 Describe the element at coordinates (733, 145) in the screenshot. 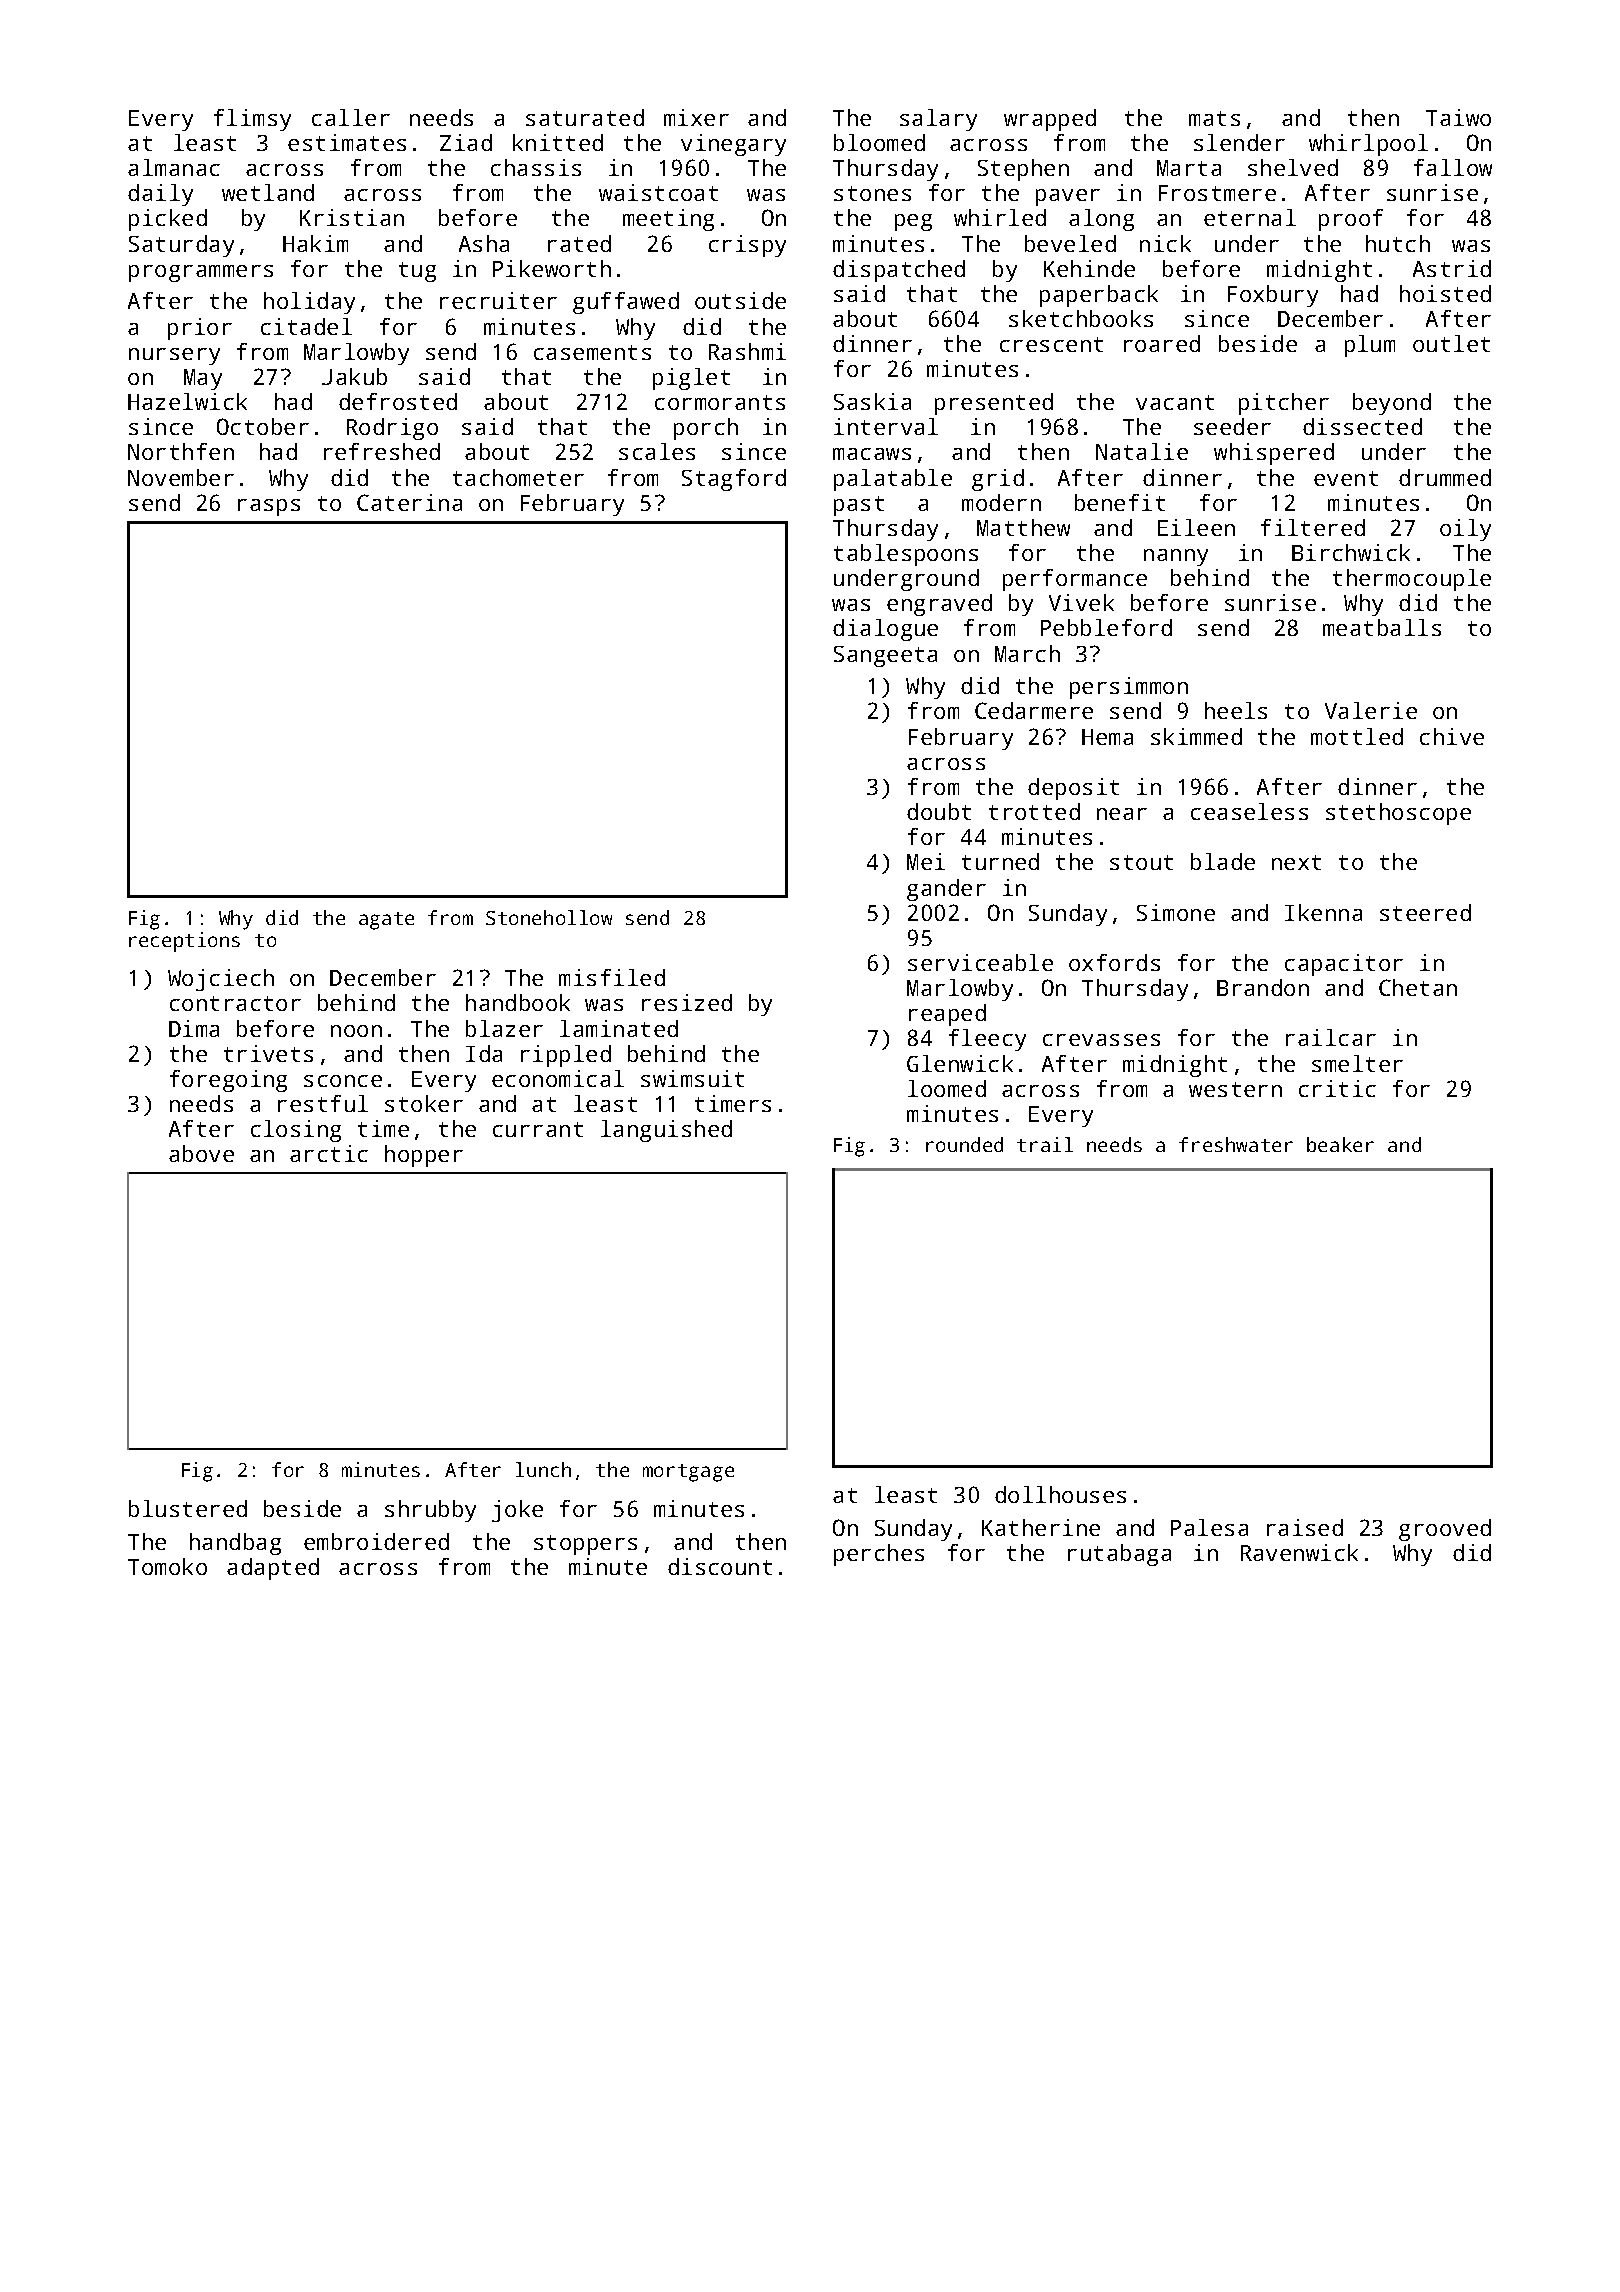

I see `vinegary` at that location.
